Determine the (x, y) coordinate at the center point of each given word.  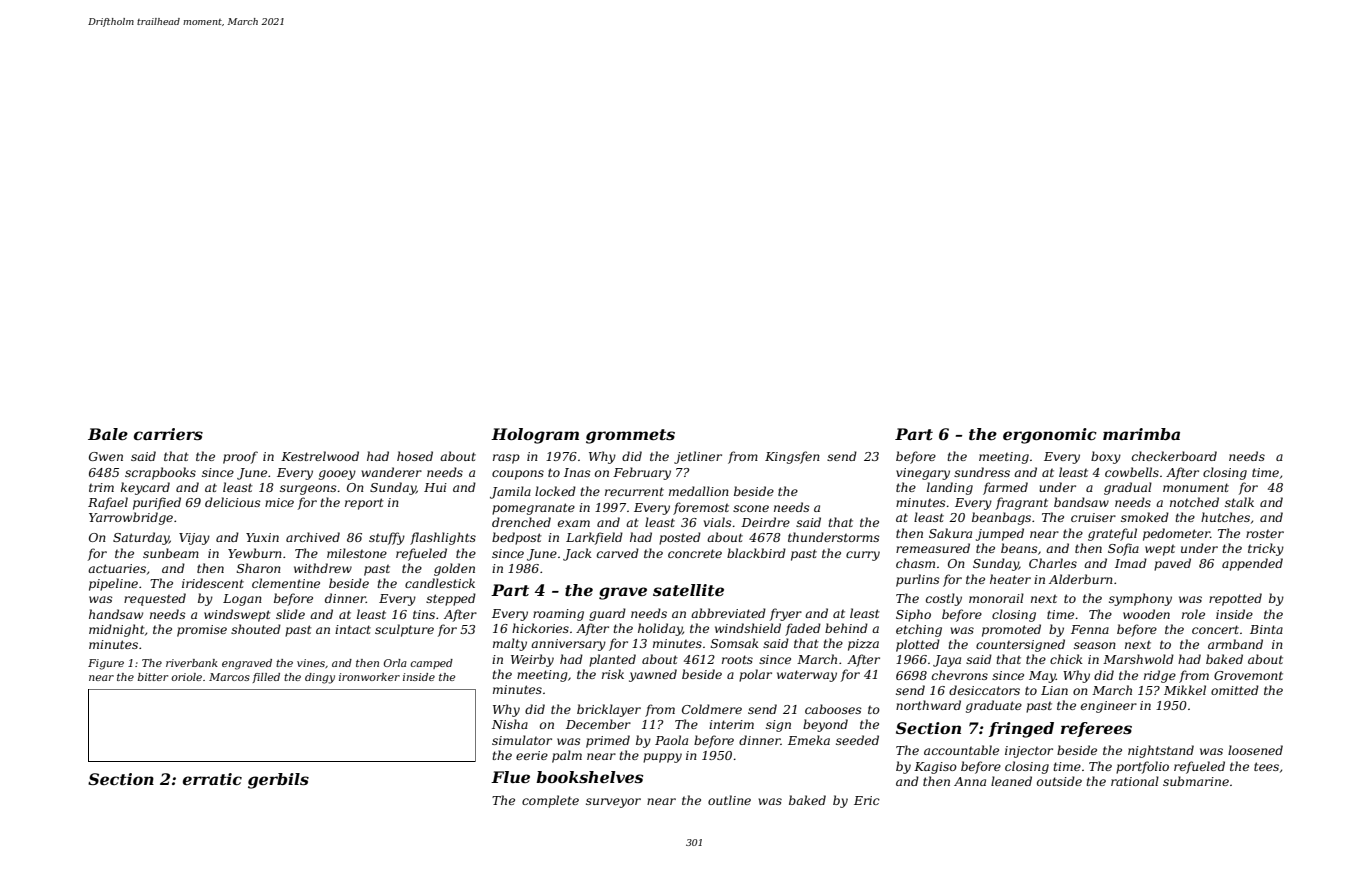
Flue (510, 777)
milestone (357, 553)
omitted (1235, 690)
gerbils (278, 781)
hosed (415, 456)
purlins (917, 580)
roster (1265, 534)
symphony (1140, 599)
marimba (1141, 434)
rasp (506, 459)
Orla (395, 663)
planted (612, 660)
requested (155, 599)
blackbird (756, 553)
